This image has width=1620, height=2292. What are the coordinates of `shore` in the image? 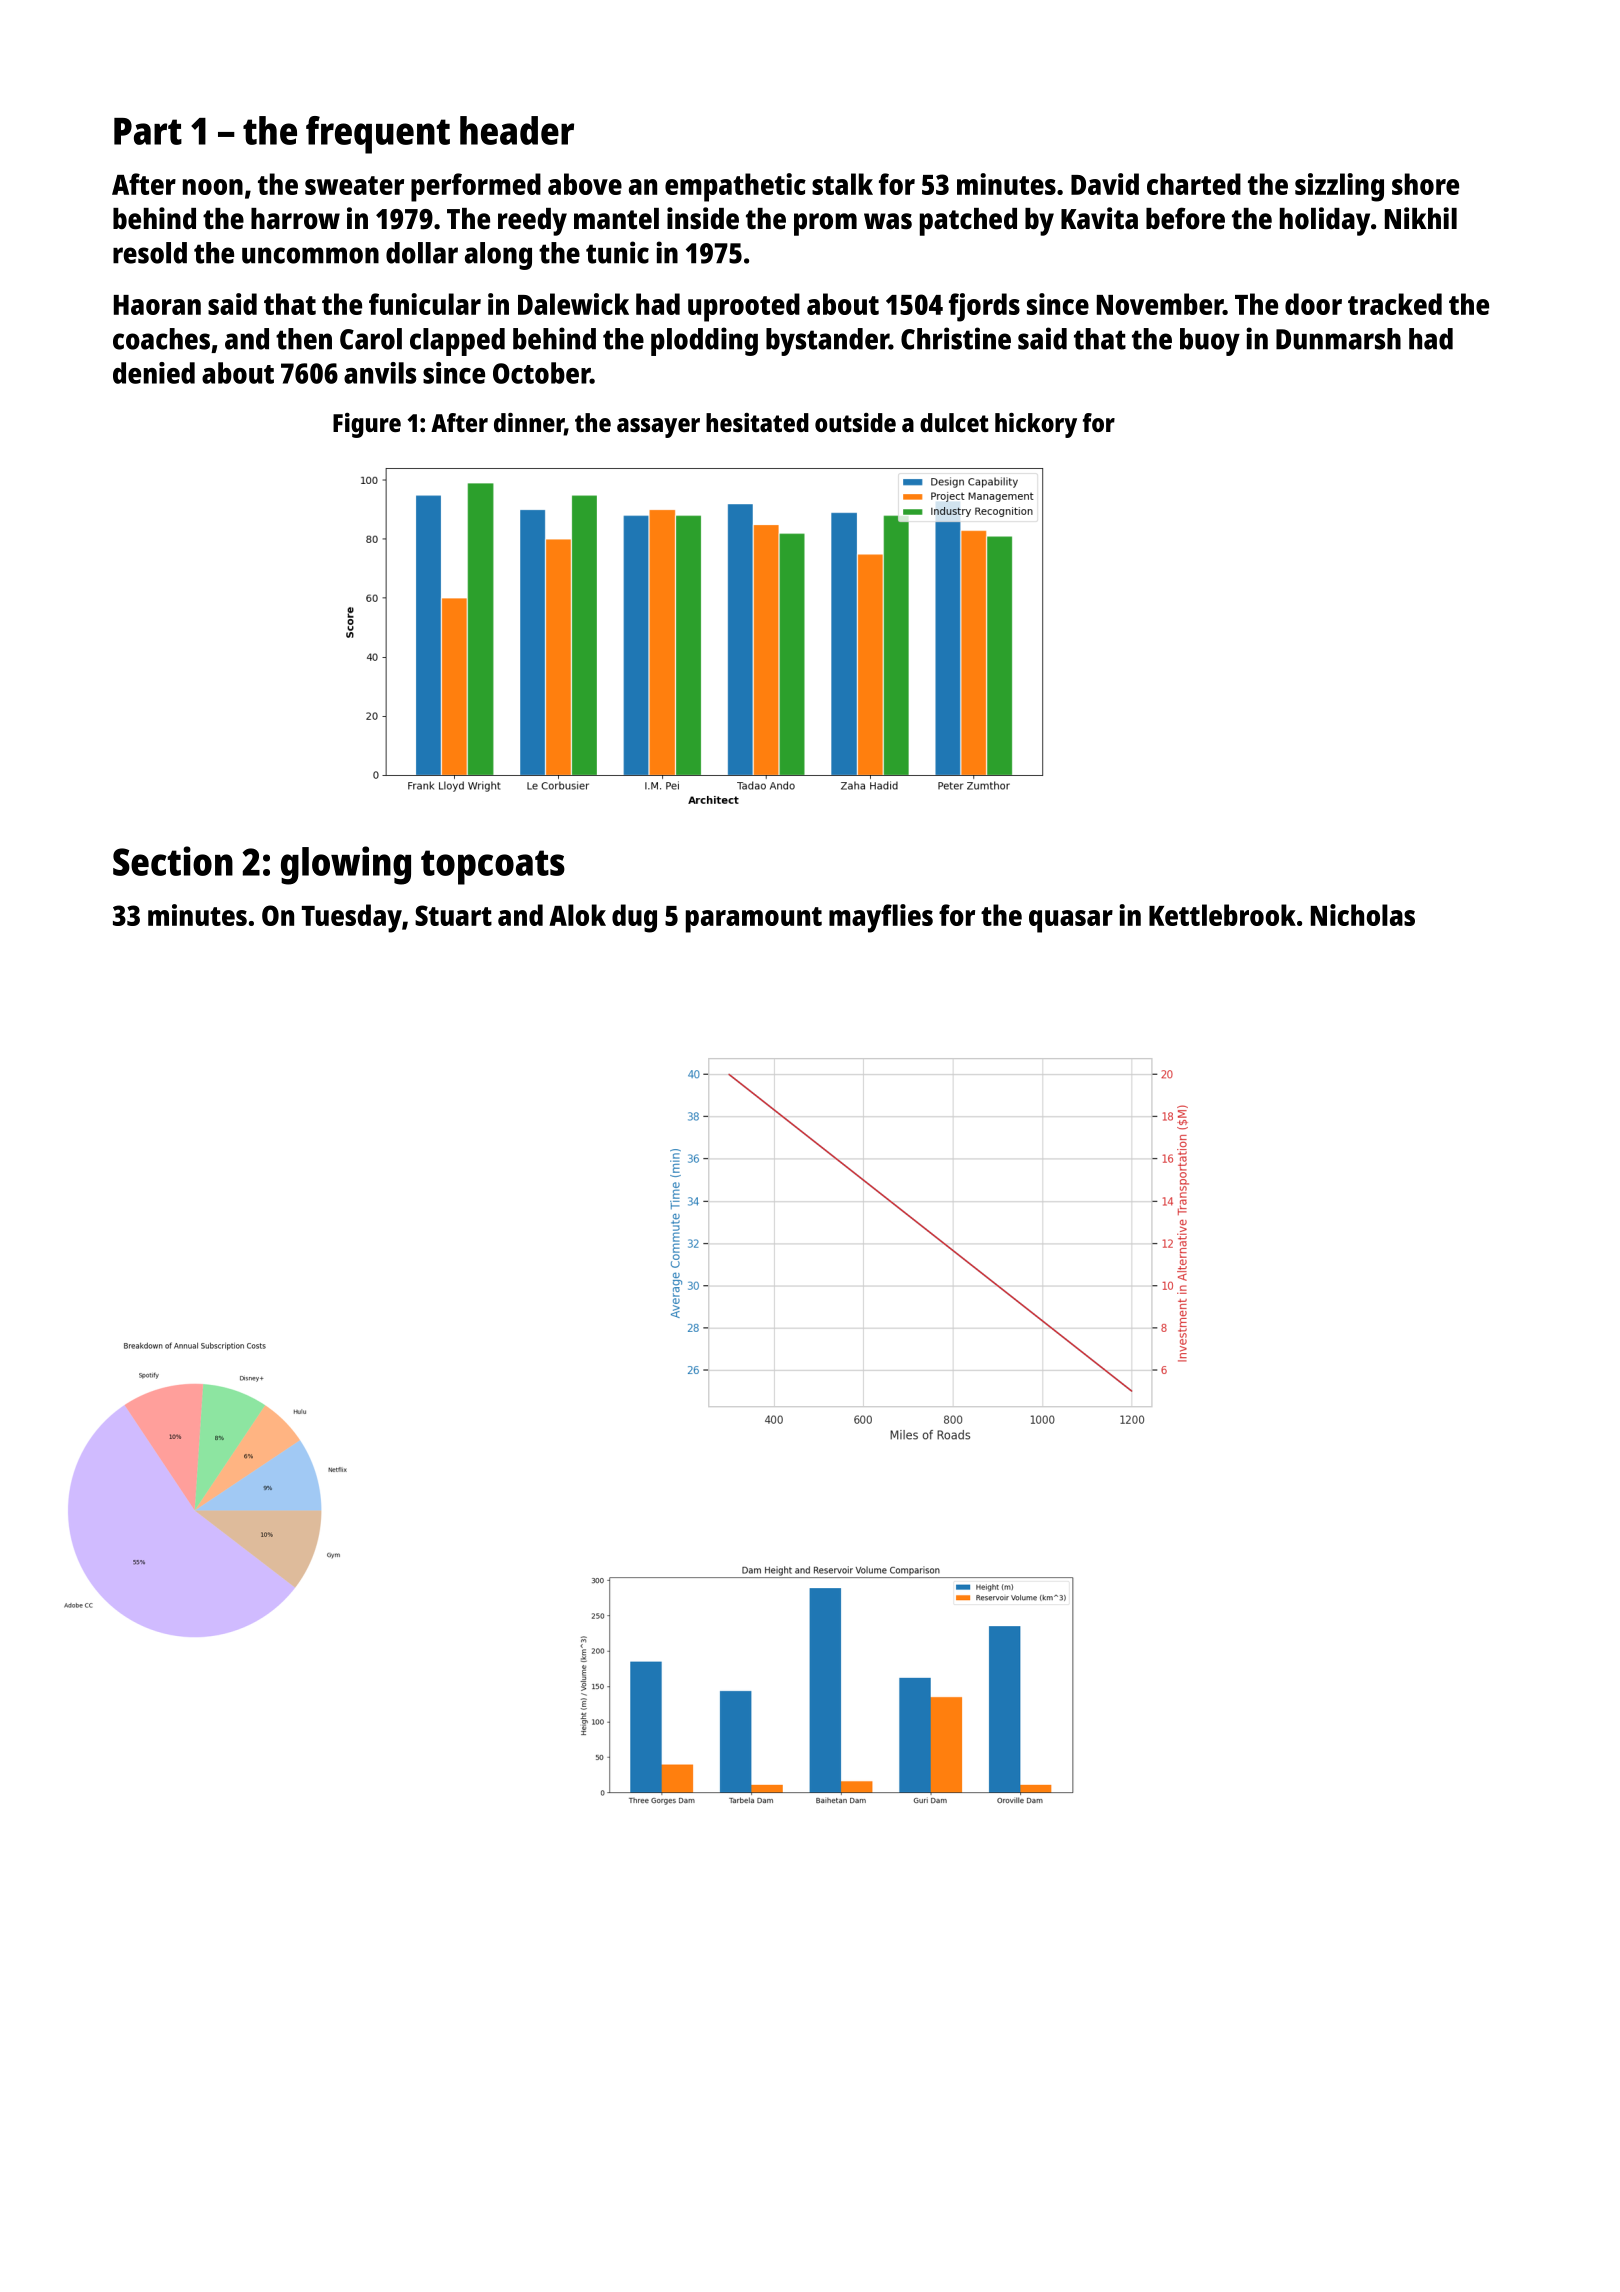 It's located at (1425, 184).
